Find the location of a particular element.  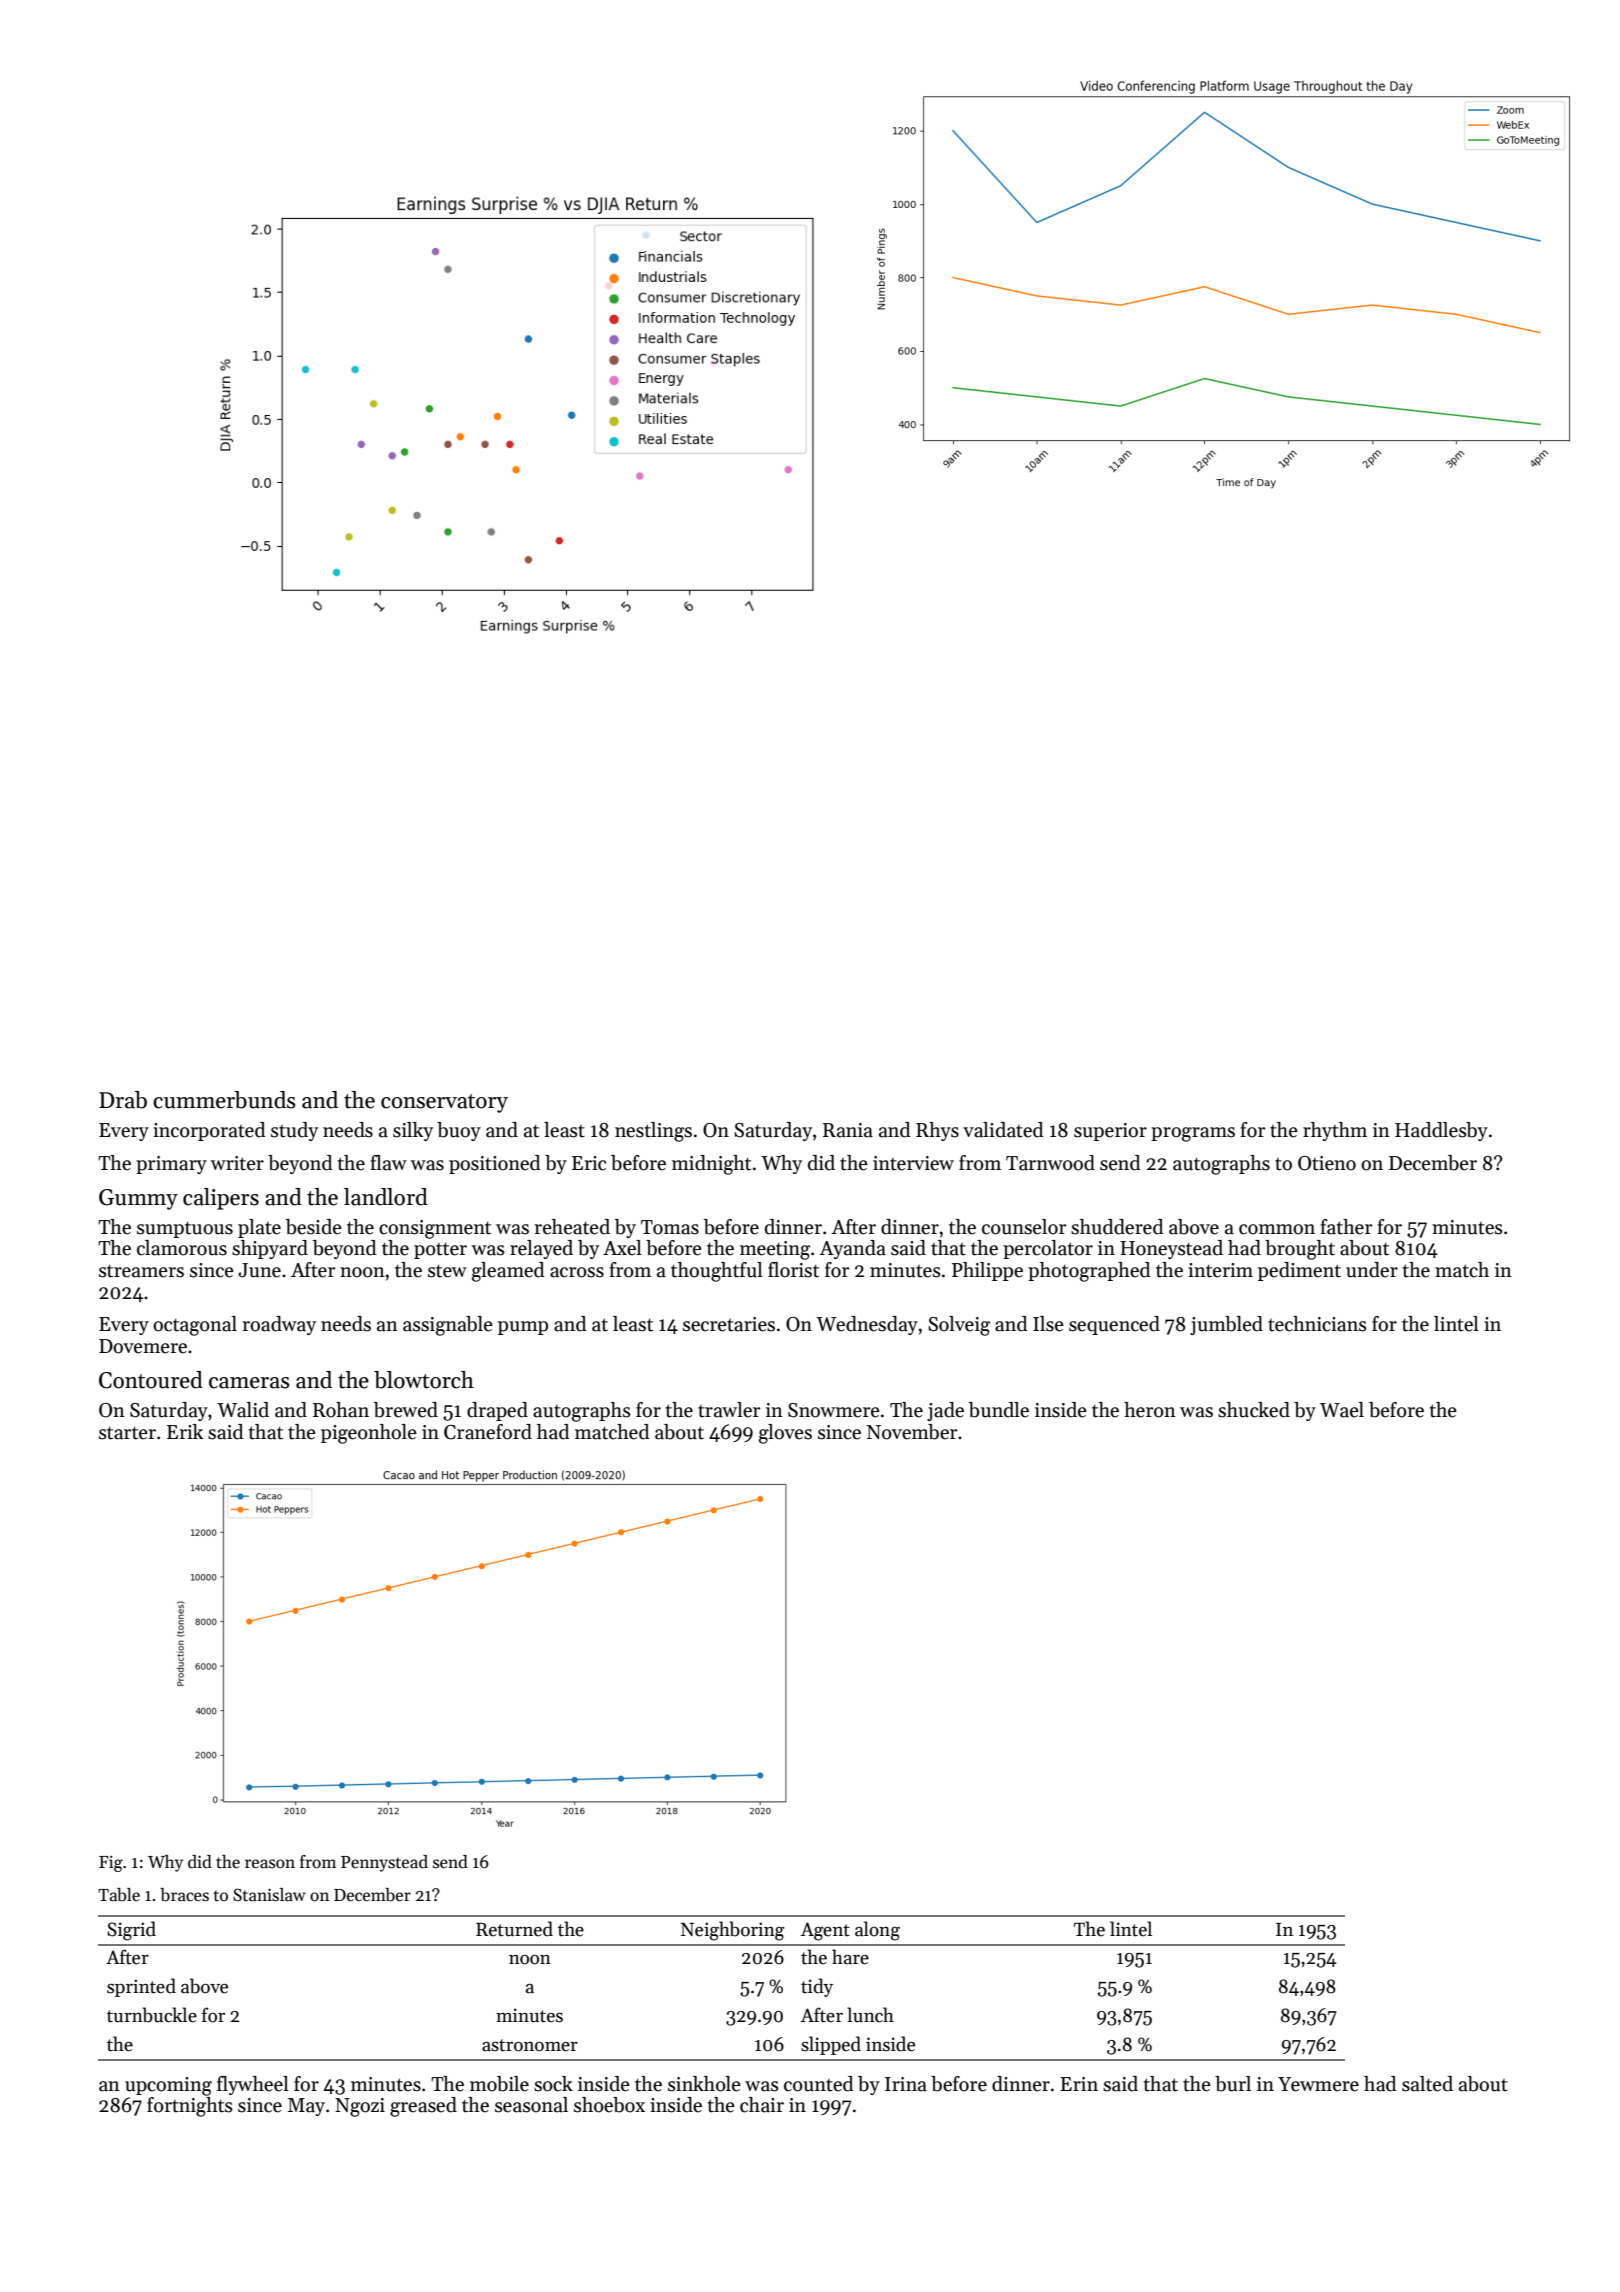

Erik is located at coordinates (185, 1431).
